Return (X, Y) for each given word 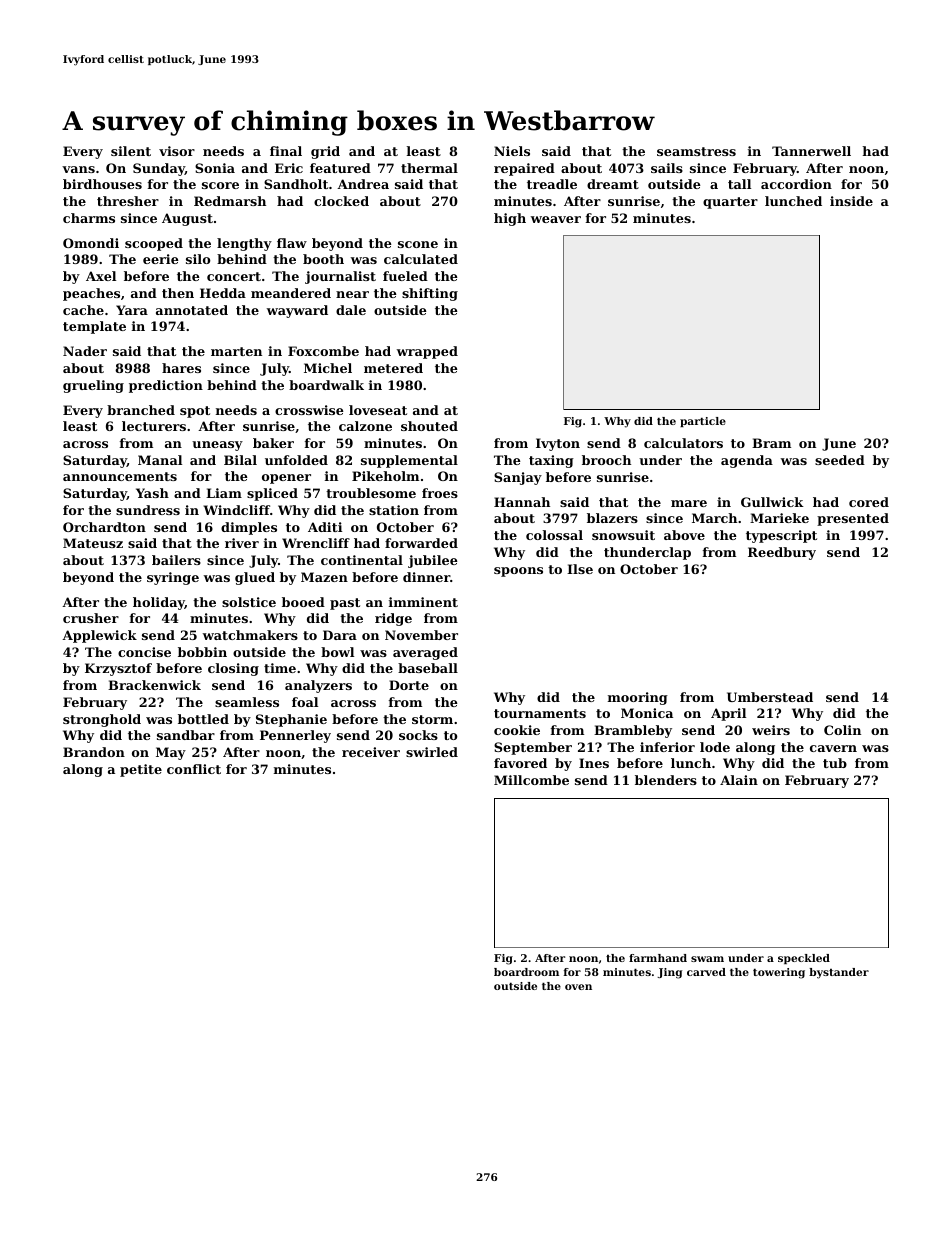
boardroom (526, 972)
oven (578, 987)
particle (703, 422)
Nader (85, 351)
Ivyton (558, 444)
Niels (512, 151)
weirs (771, 730)
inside (851, 201)
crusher (91, 618)
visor (177, 151)
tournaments (540, 713)
